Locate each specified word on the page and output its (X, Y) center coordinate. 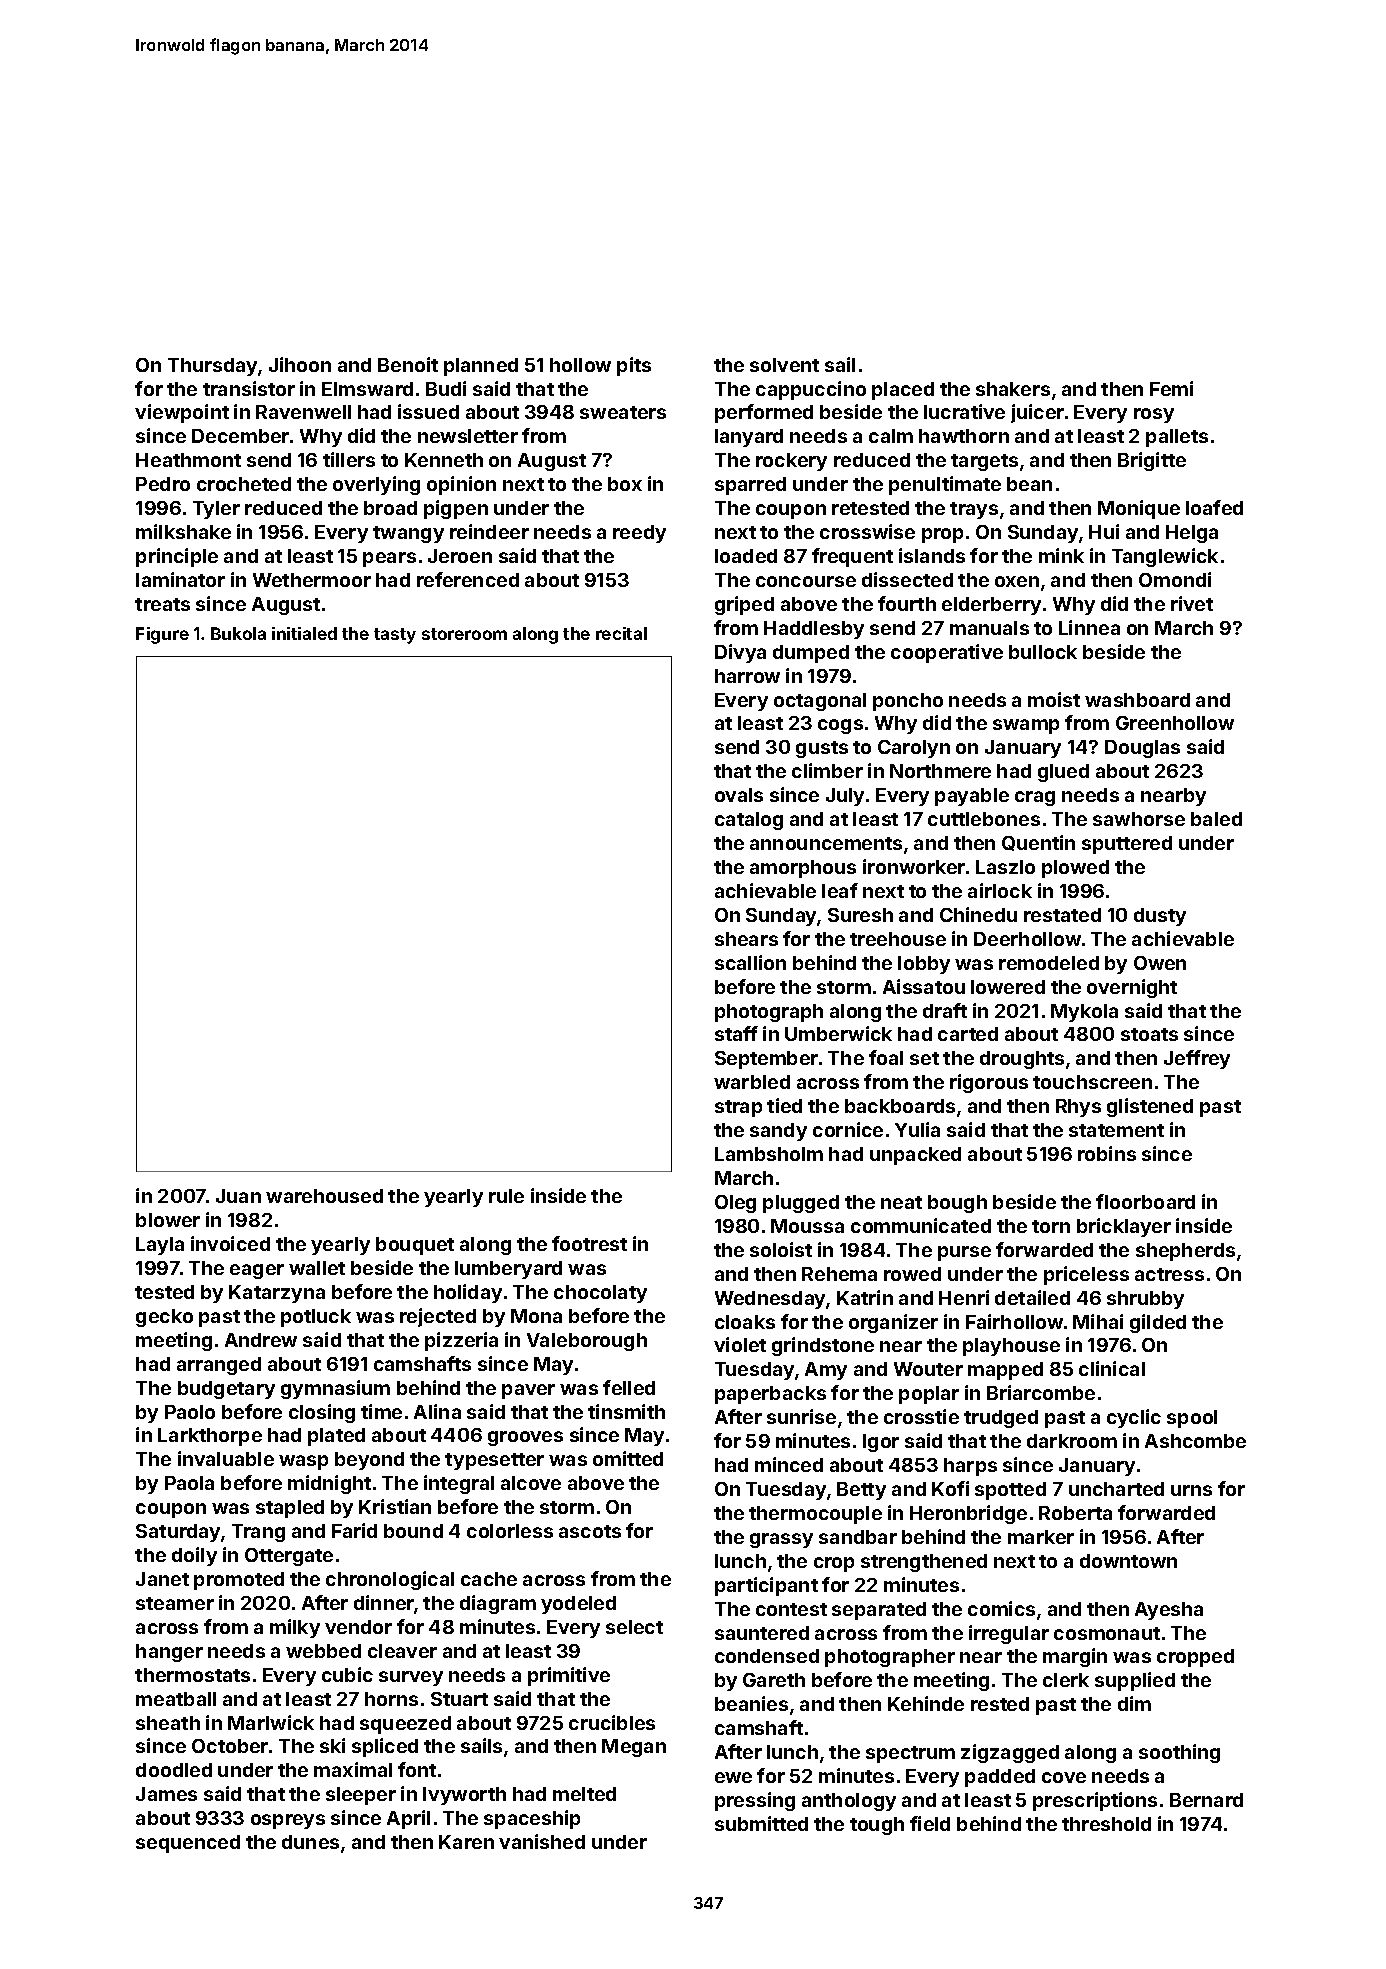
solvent (784, 365)
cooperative (947, 653)
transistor (249, 388)
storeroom (464, 634)
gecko (164, 1318)
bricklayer (1124, 1227)
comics (1001, 1608)
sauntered (762, 1633)
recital (621, 633)
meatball (176, 1699)
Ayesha (1169, 1611)
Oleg (735, 1204)
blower (168, 1220)
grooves (525, 1438)
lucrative (964, 411)
